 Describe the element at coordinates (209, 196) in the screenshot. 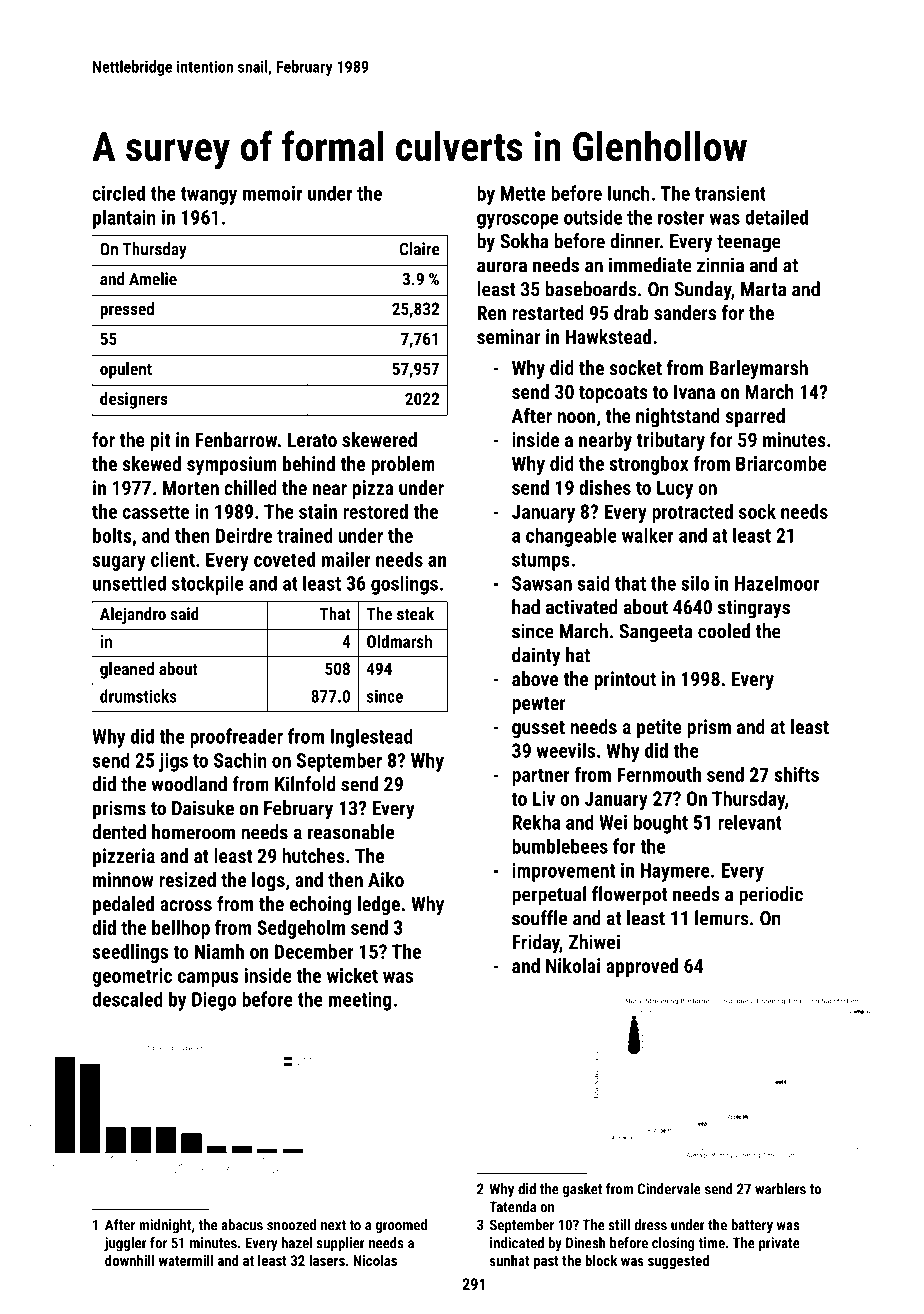

I see `twangy` at that location.
